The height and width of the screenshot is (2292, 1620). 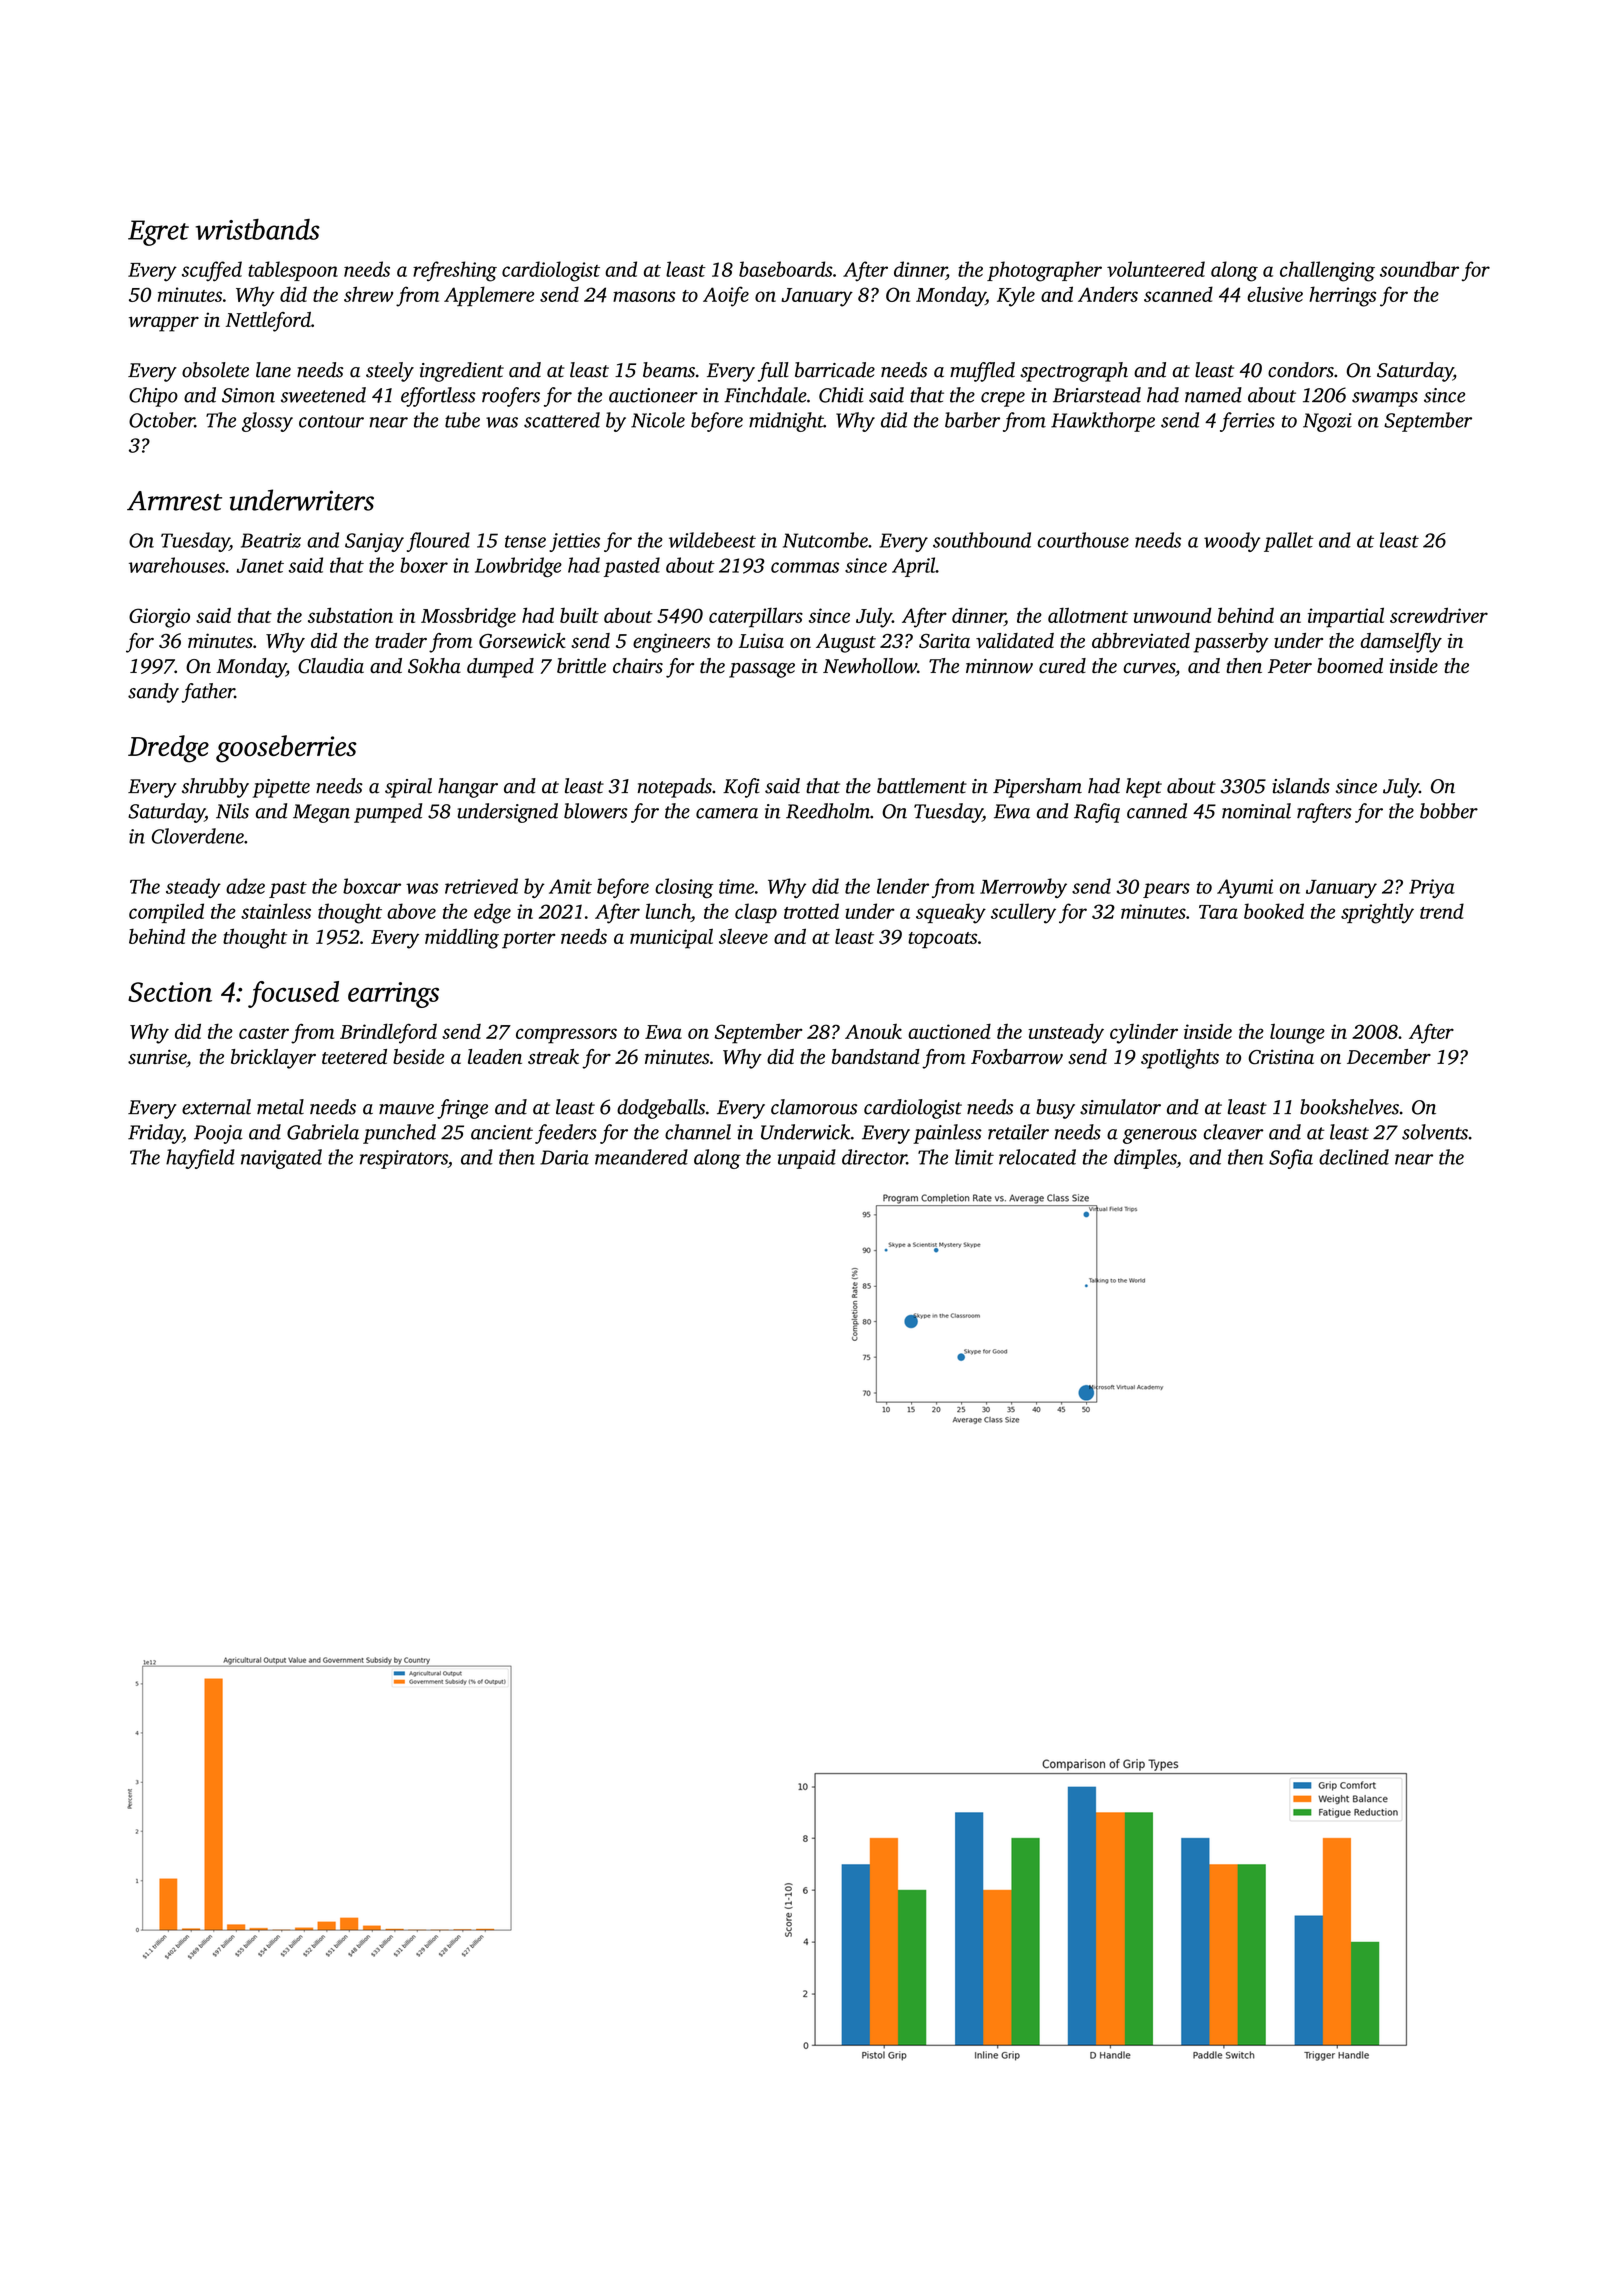 What do you see at coordinates (828, 811) in the screenshot?
I see `Reedholm` at bounding box center [828, 811].
